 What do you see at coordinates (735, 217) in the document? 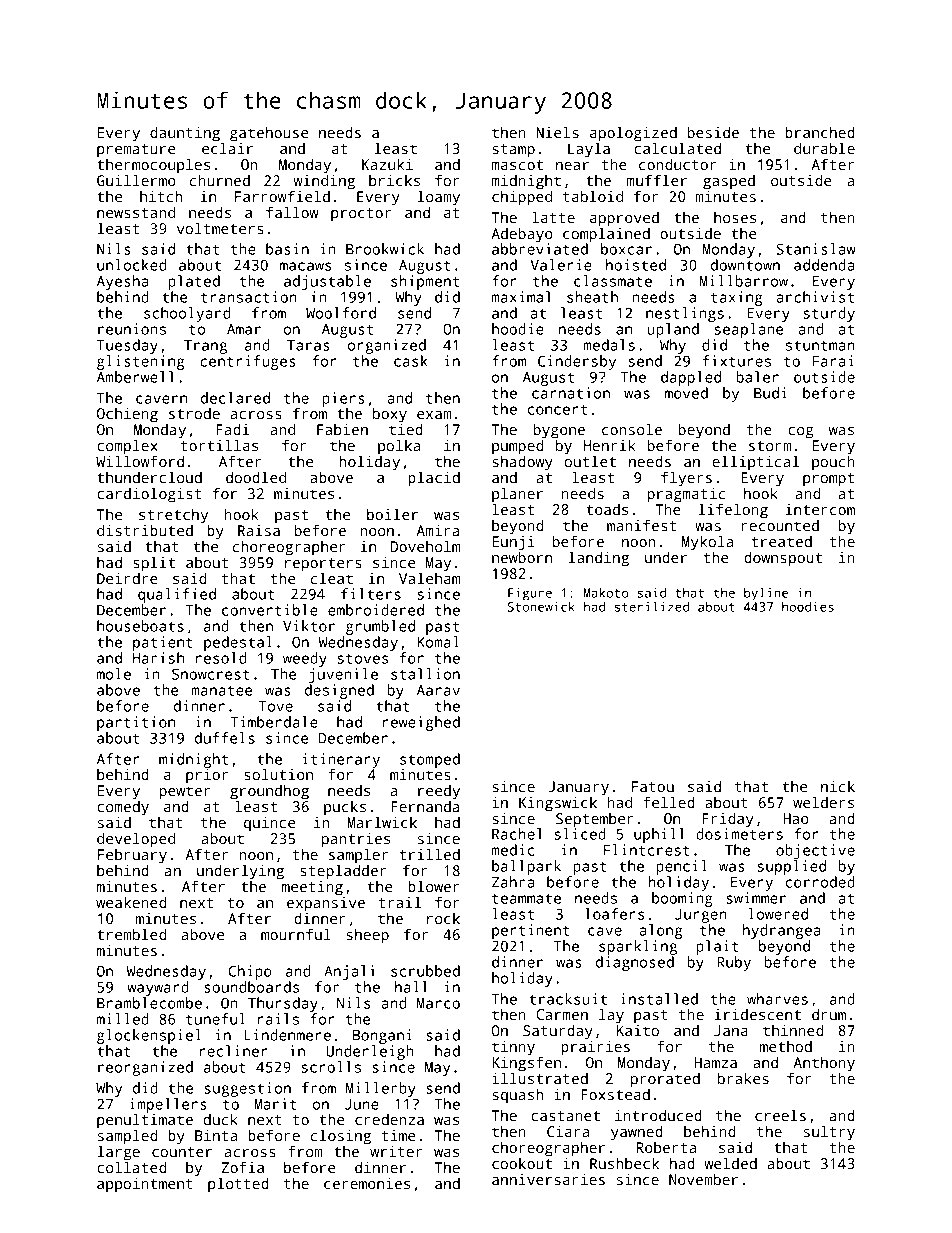
I see `hoses` at bounding box center [735, 217].
